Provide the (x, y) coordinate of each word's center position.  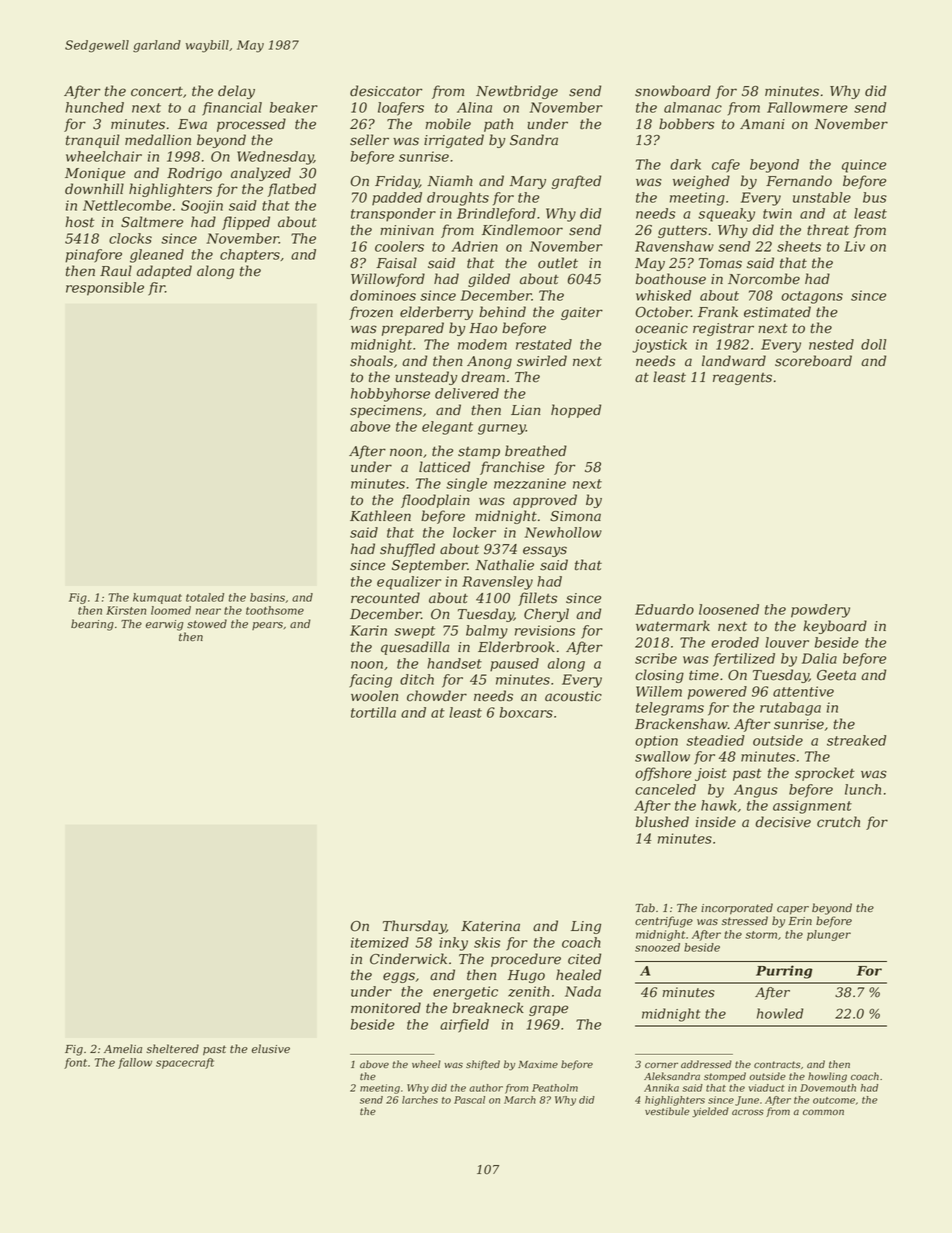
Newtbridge (517, 92)
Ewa (192, 124)
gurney (502, 429)
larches (420, 1100)
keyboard (835, 627)
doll (873, 344)
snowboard (673, 91)
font (75, 1063)
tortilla (373, 712)
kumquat (157, 598)
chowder (437, 696)
